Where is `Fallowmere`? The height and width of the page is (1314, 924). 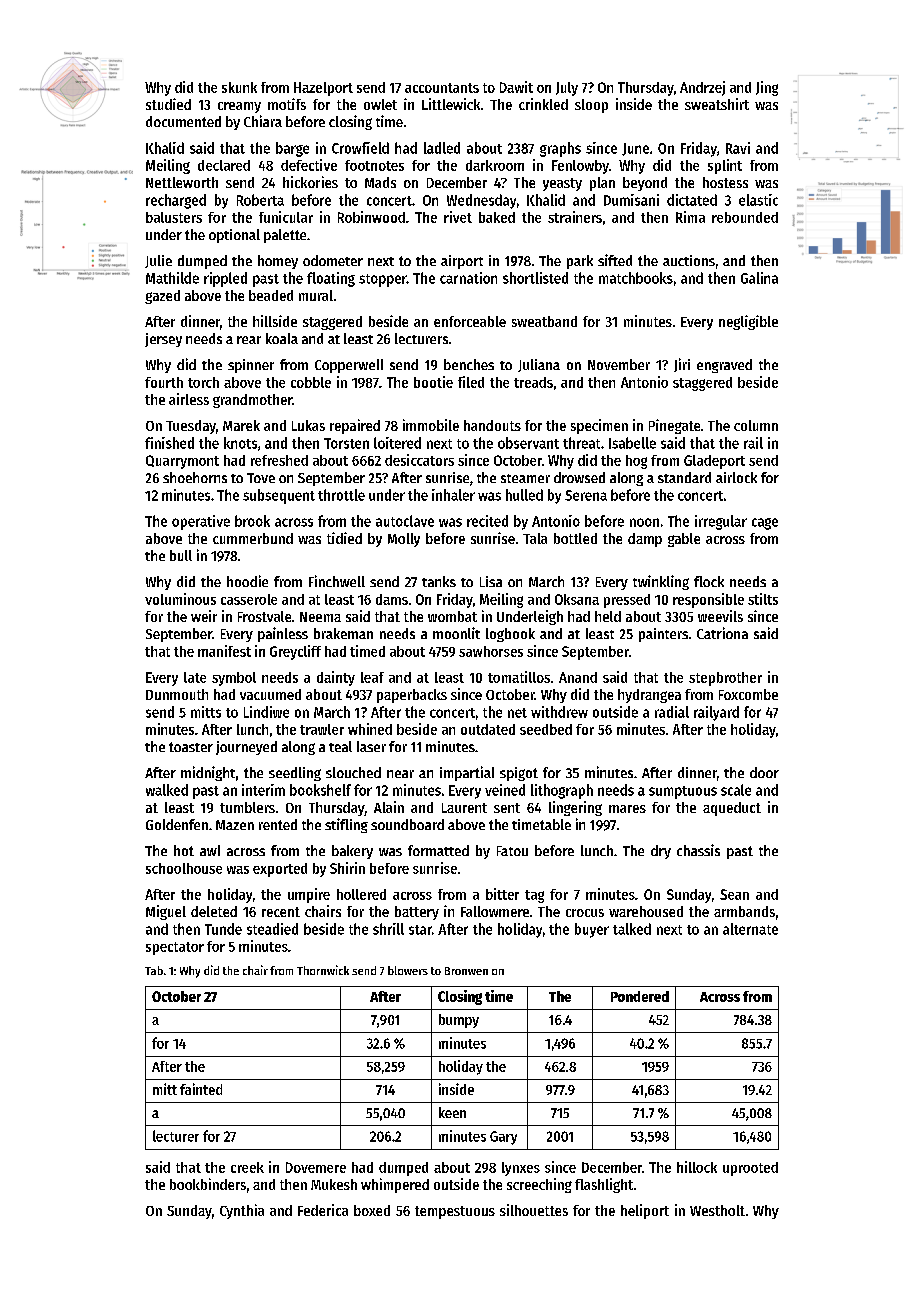 Fallowmere is located at coordinates (495, 911).
